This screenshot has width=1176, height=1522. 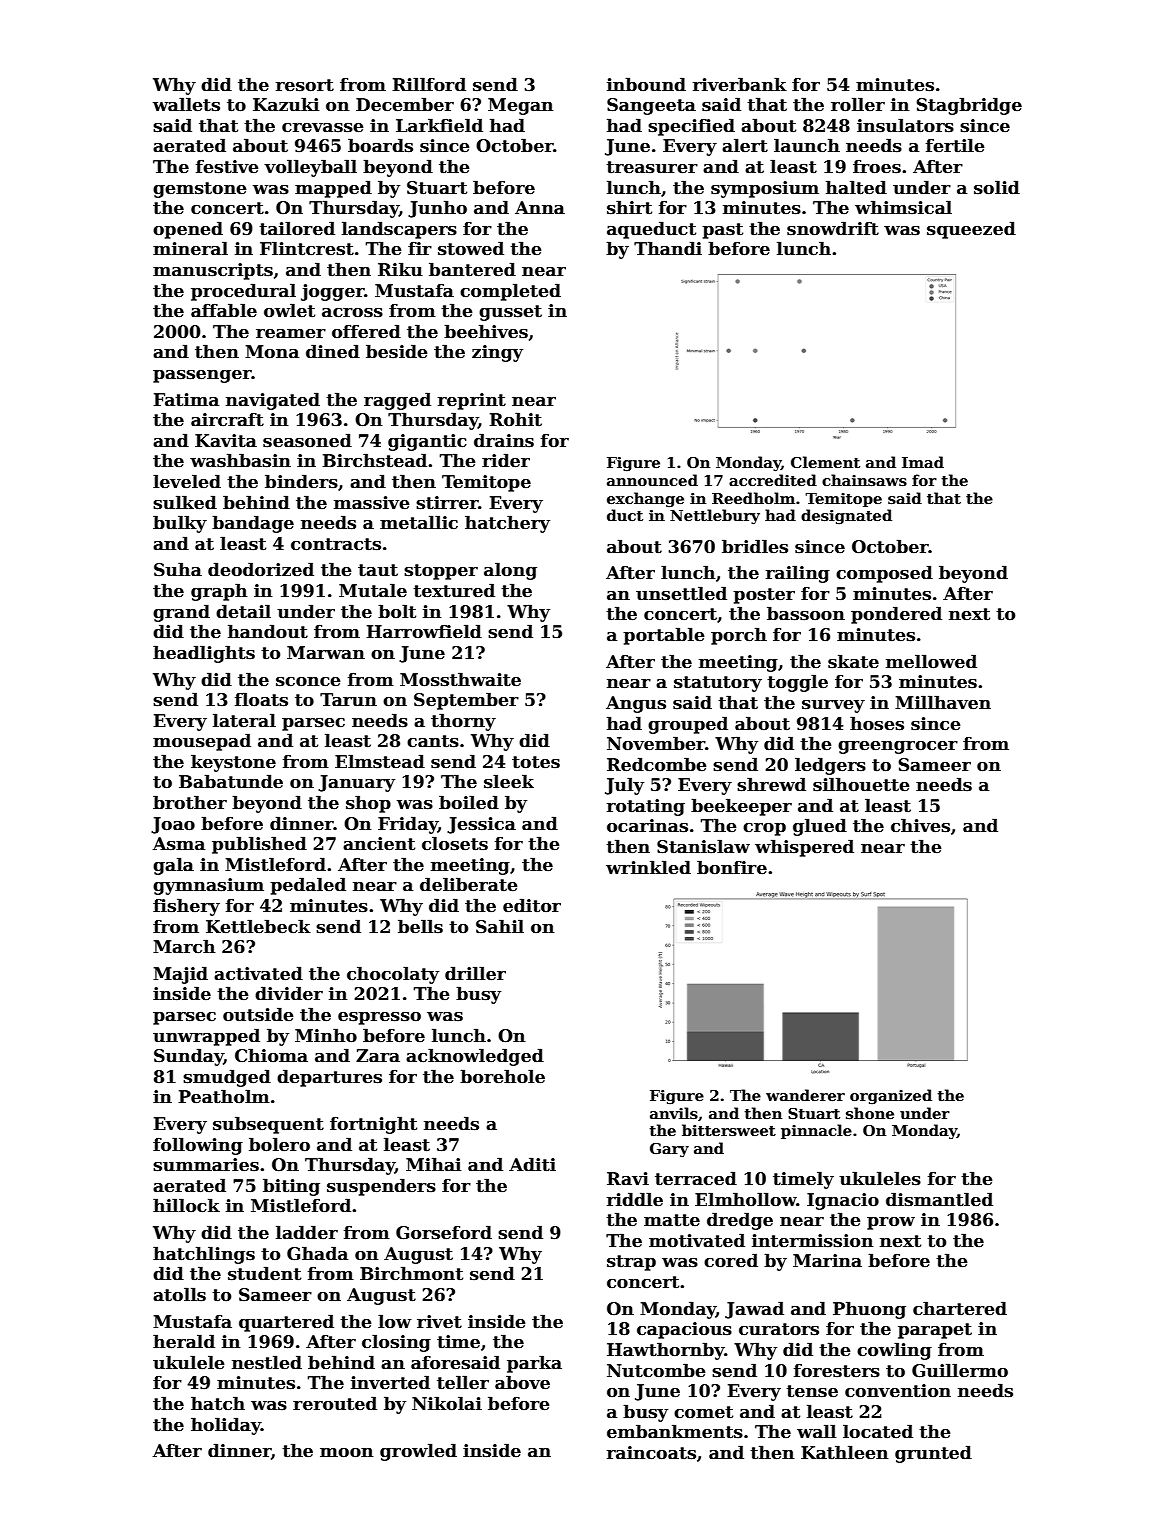 I want to click on ledgers, so click(x=830, y=766).
